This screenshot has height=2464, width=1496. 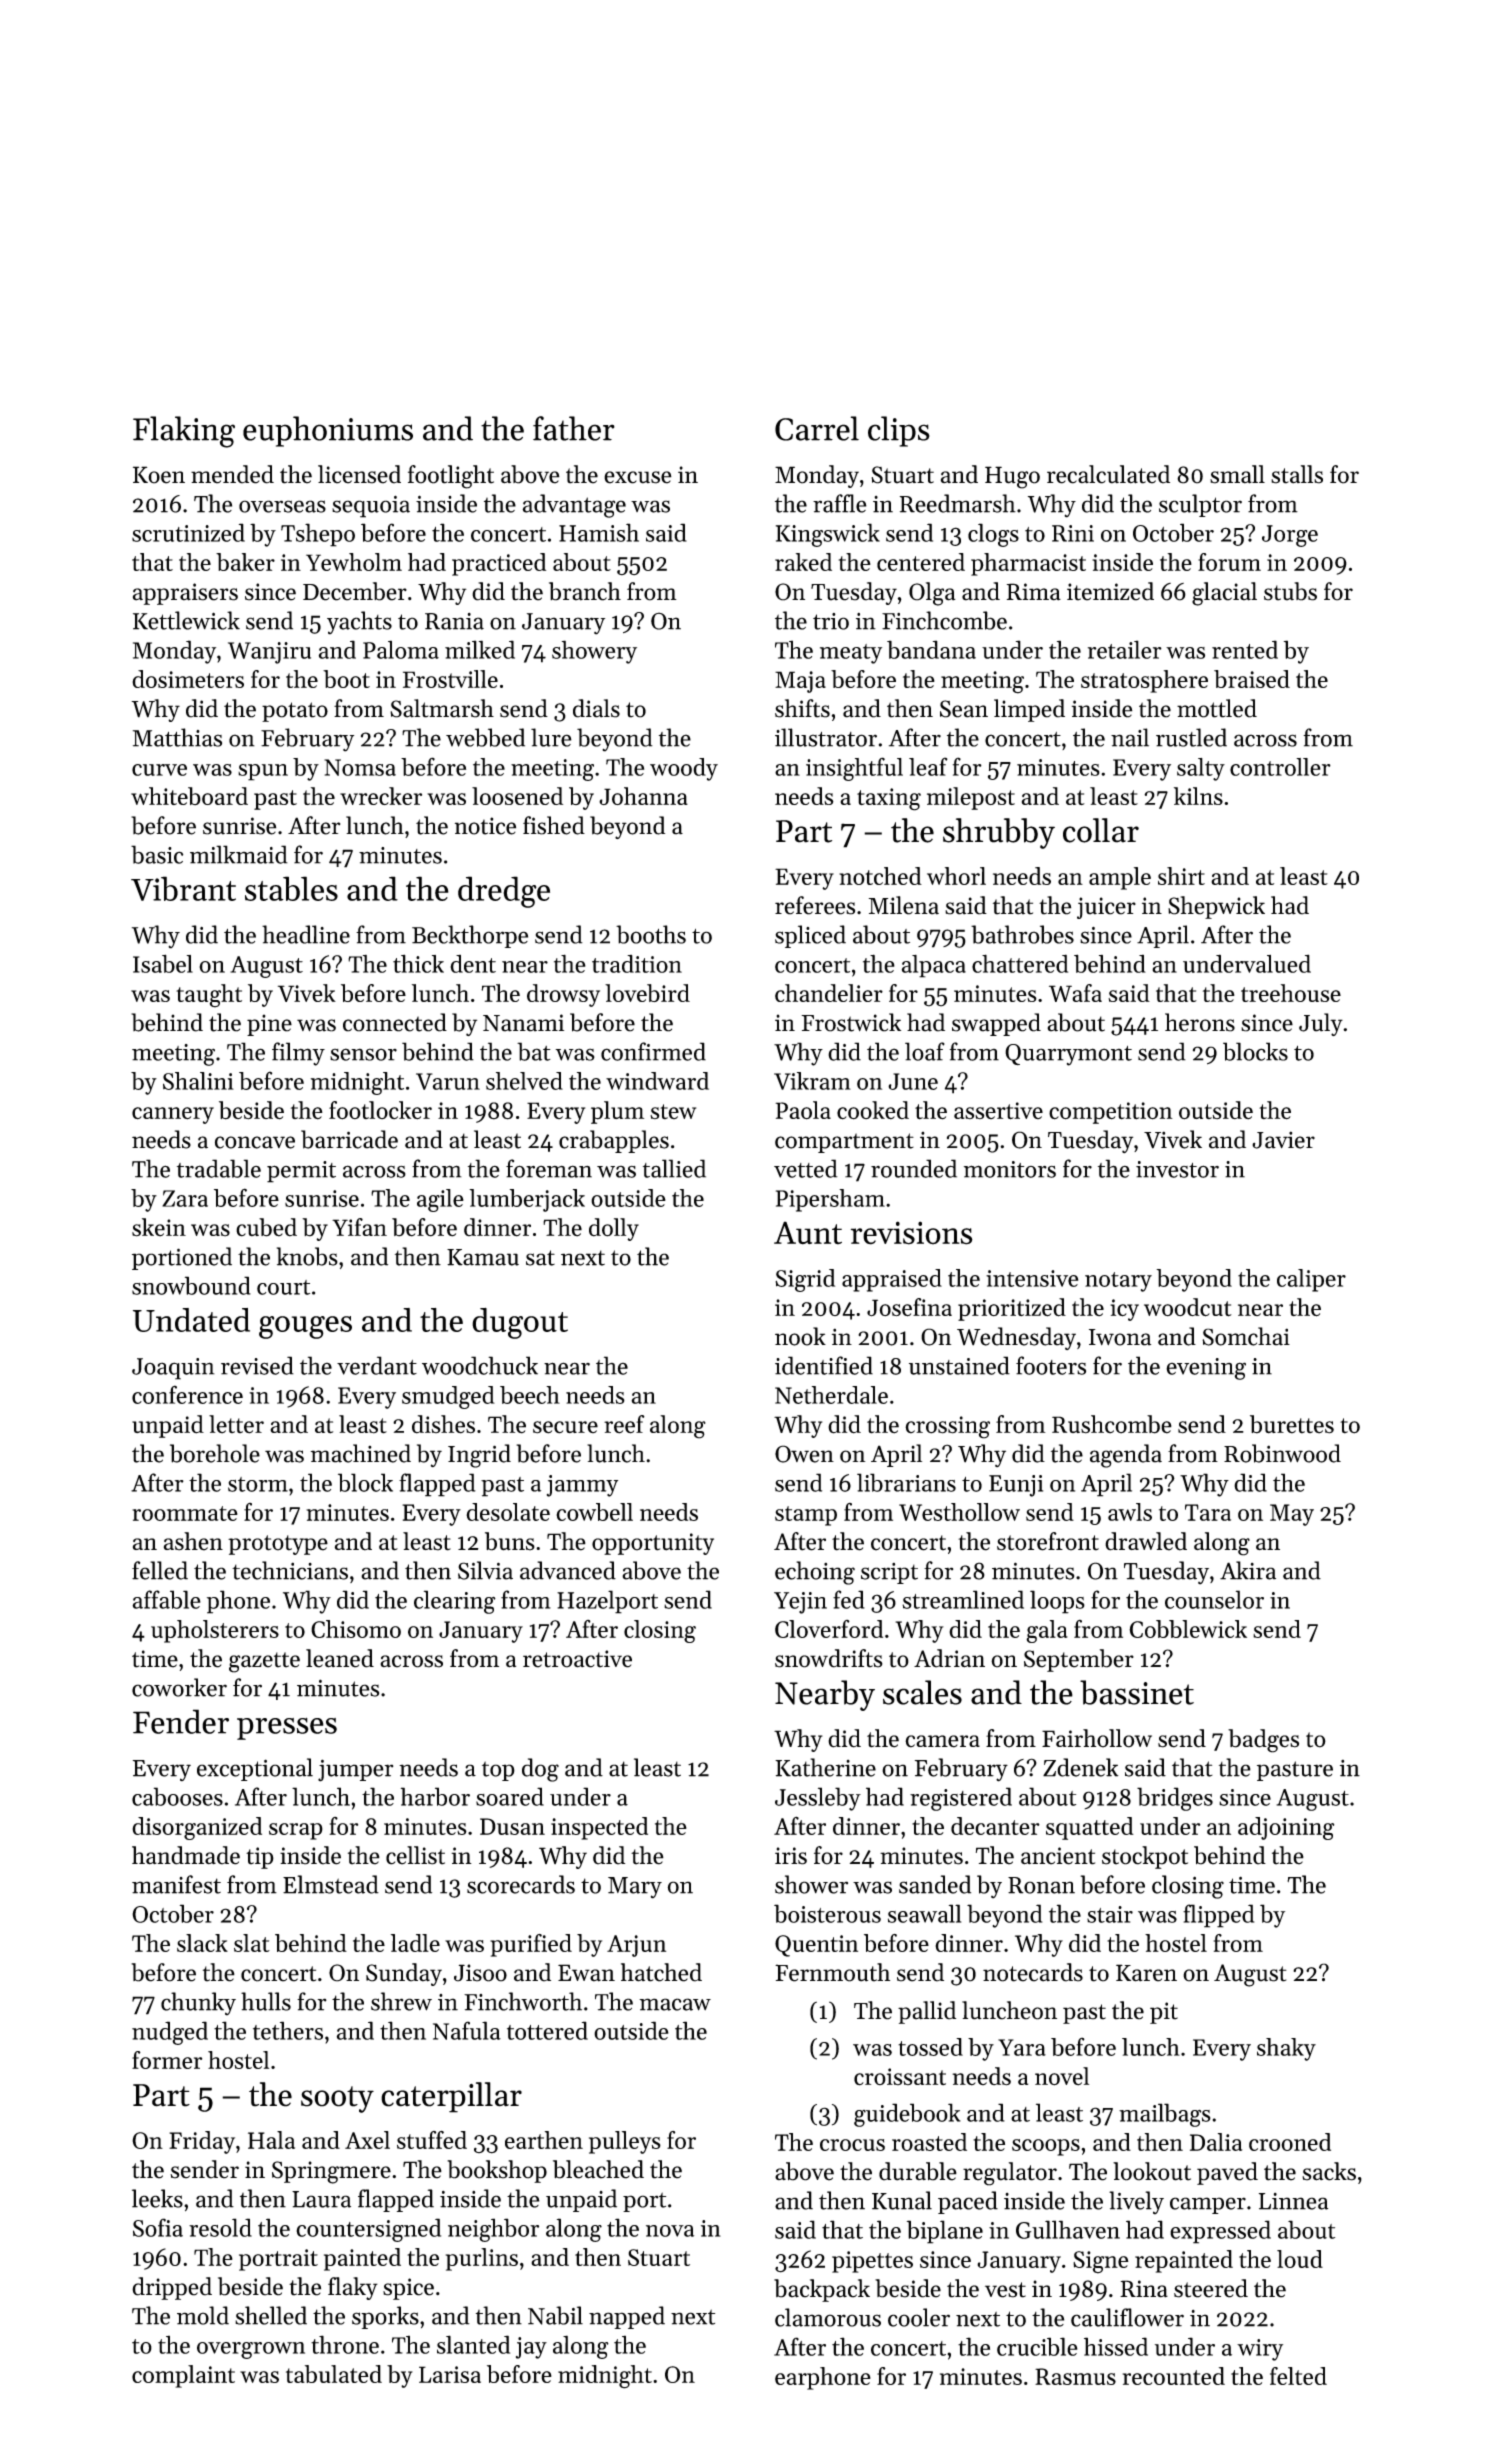 I want to click on Somchai, so click(x=1246, y=1336).
